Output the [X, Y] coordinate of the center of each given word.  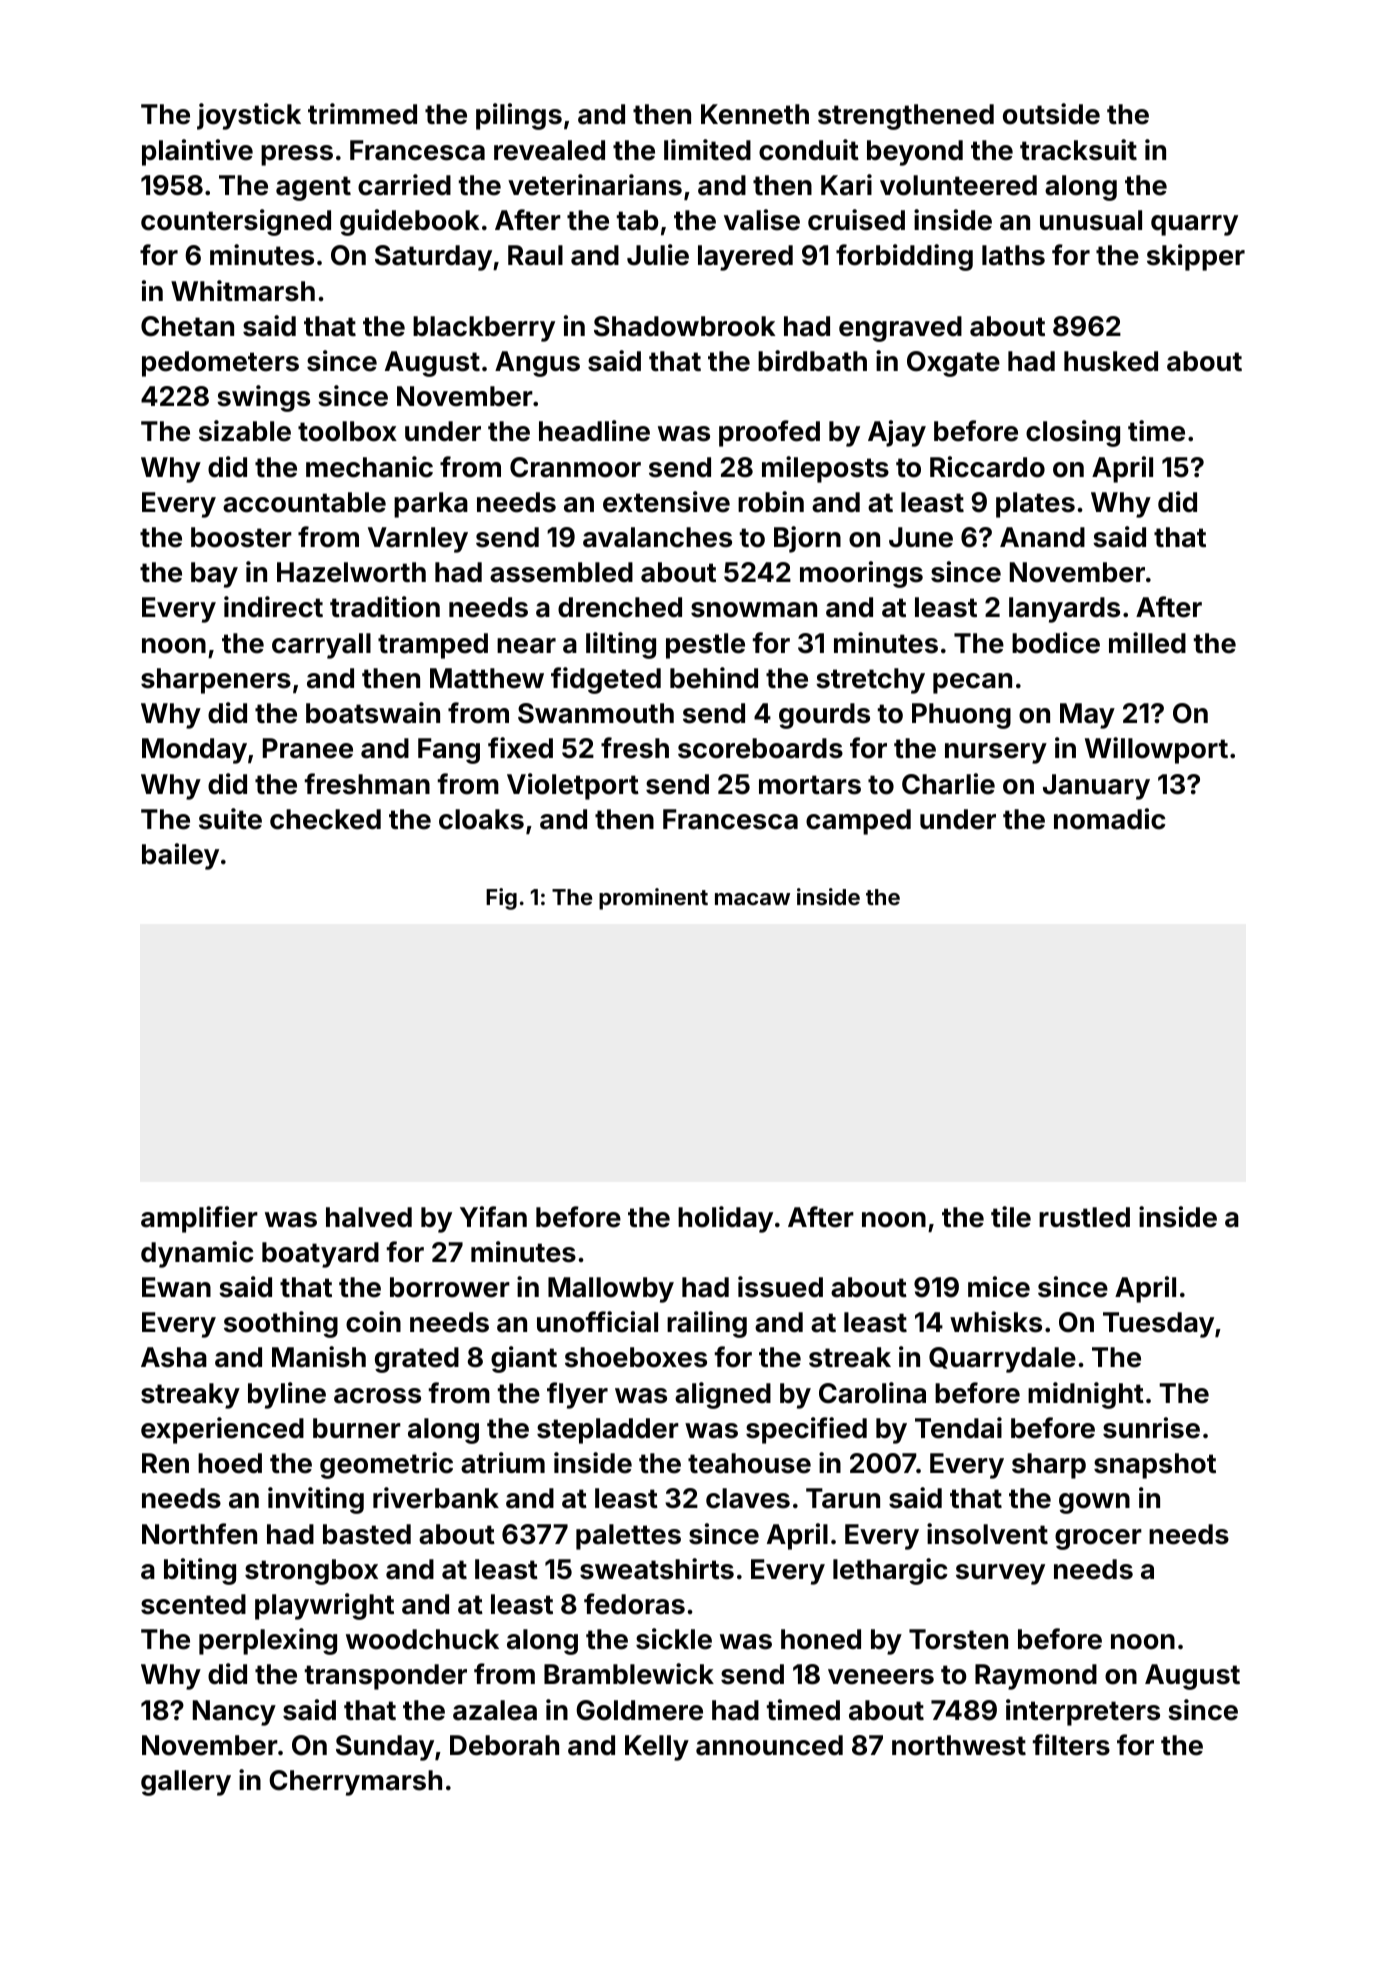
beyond [915, 153]
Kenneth [755, 114]
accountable [304, 502]
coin [373, 1322]
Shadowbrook [685, 326]
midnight [1086, 1395]
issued [780, 1287]
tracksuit [1078, 150]
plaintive [197, 152]
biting [200, 1571]
